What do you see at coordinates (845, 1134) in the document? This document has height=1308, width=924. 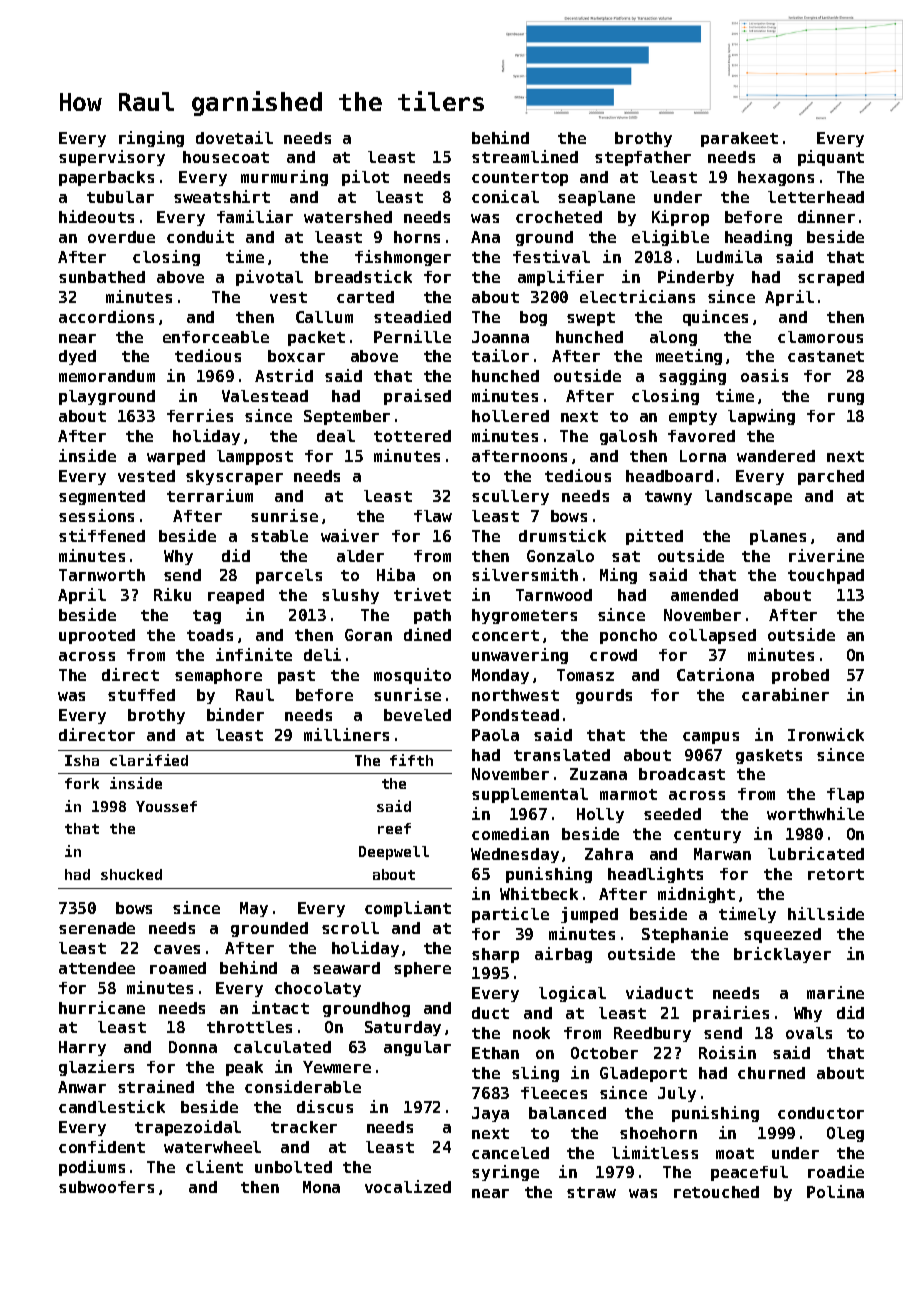 I see `Oleg` at bounding box center [845, 1134].
